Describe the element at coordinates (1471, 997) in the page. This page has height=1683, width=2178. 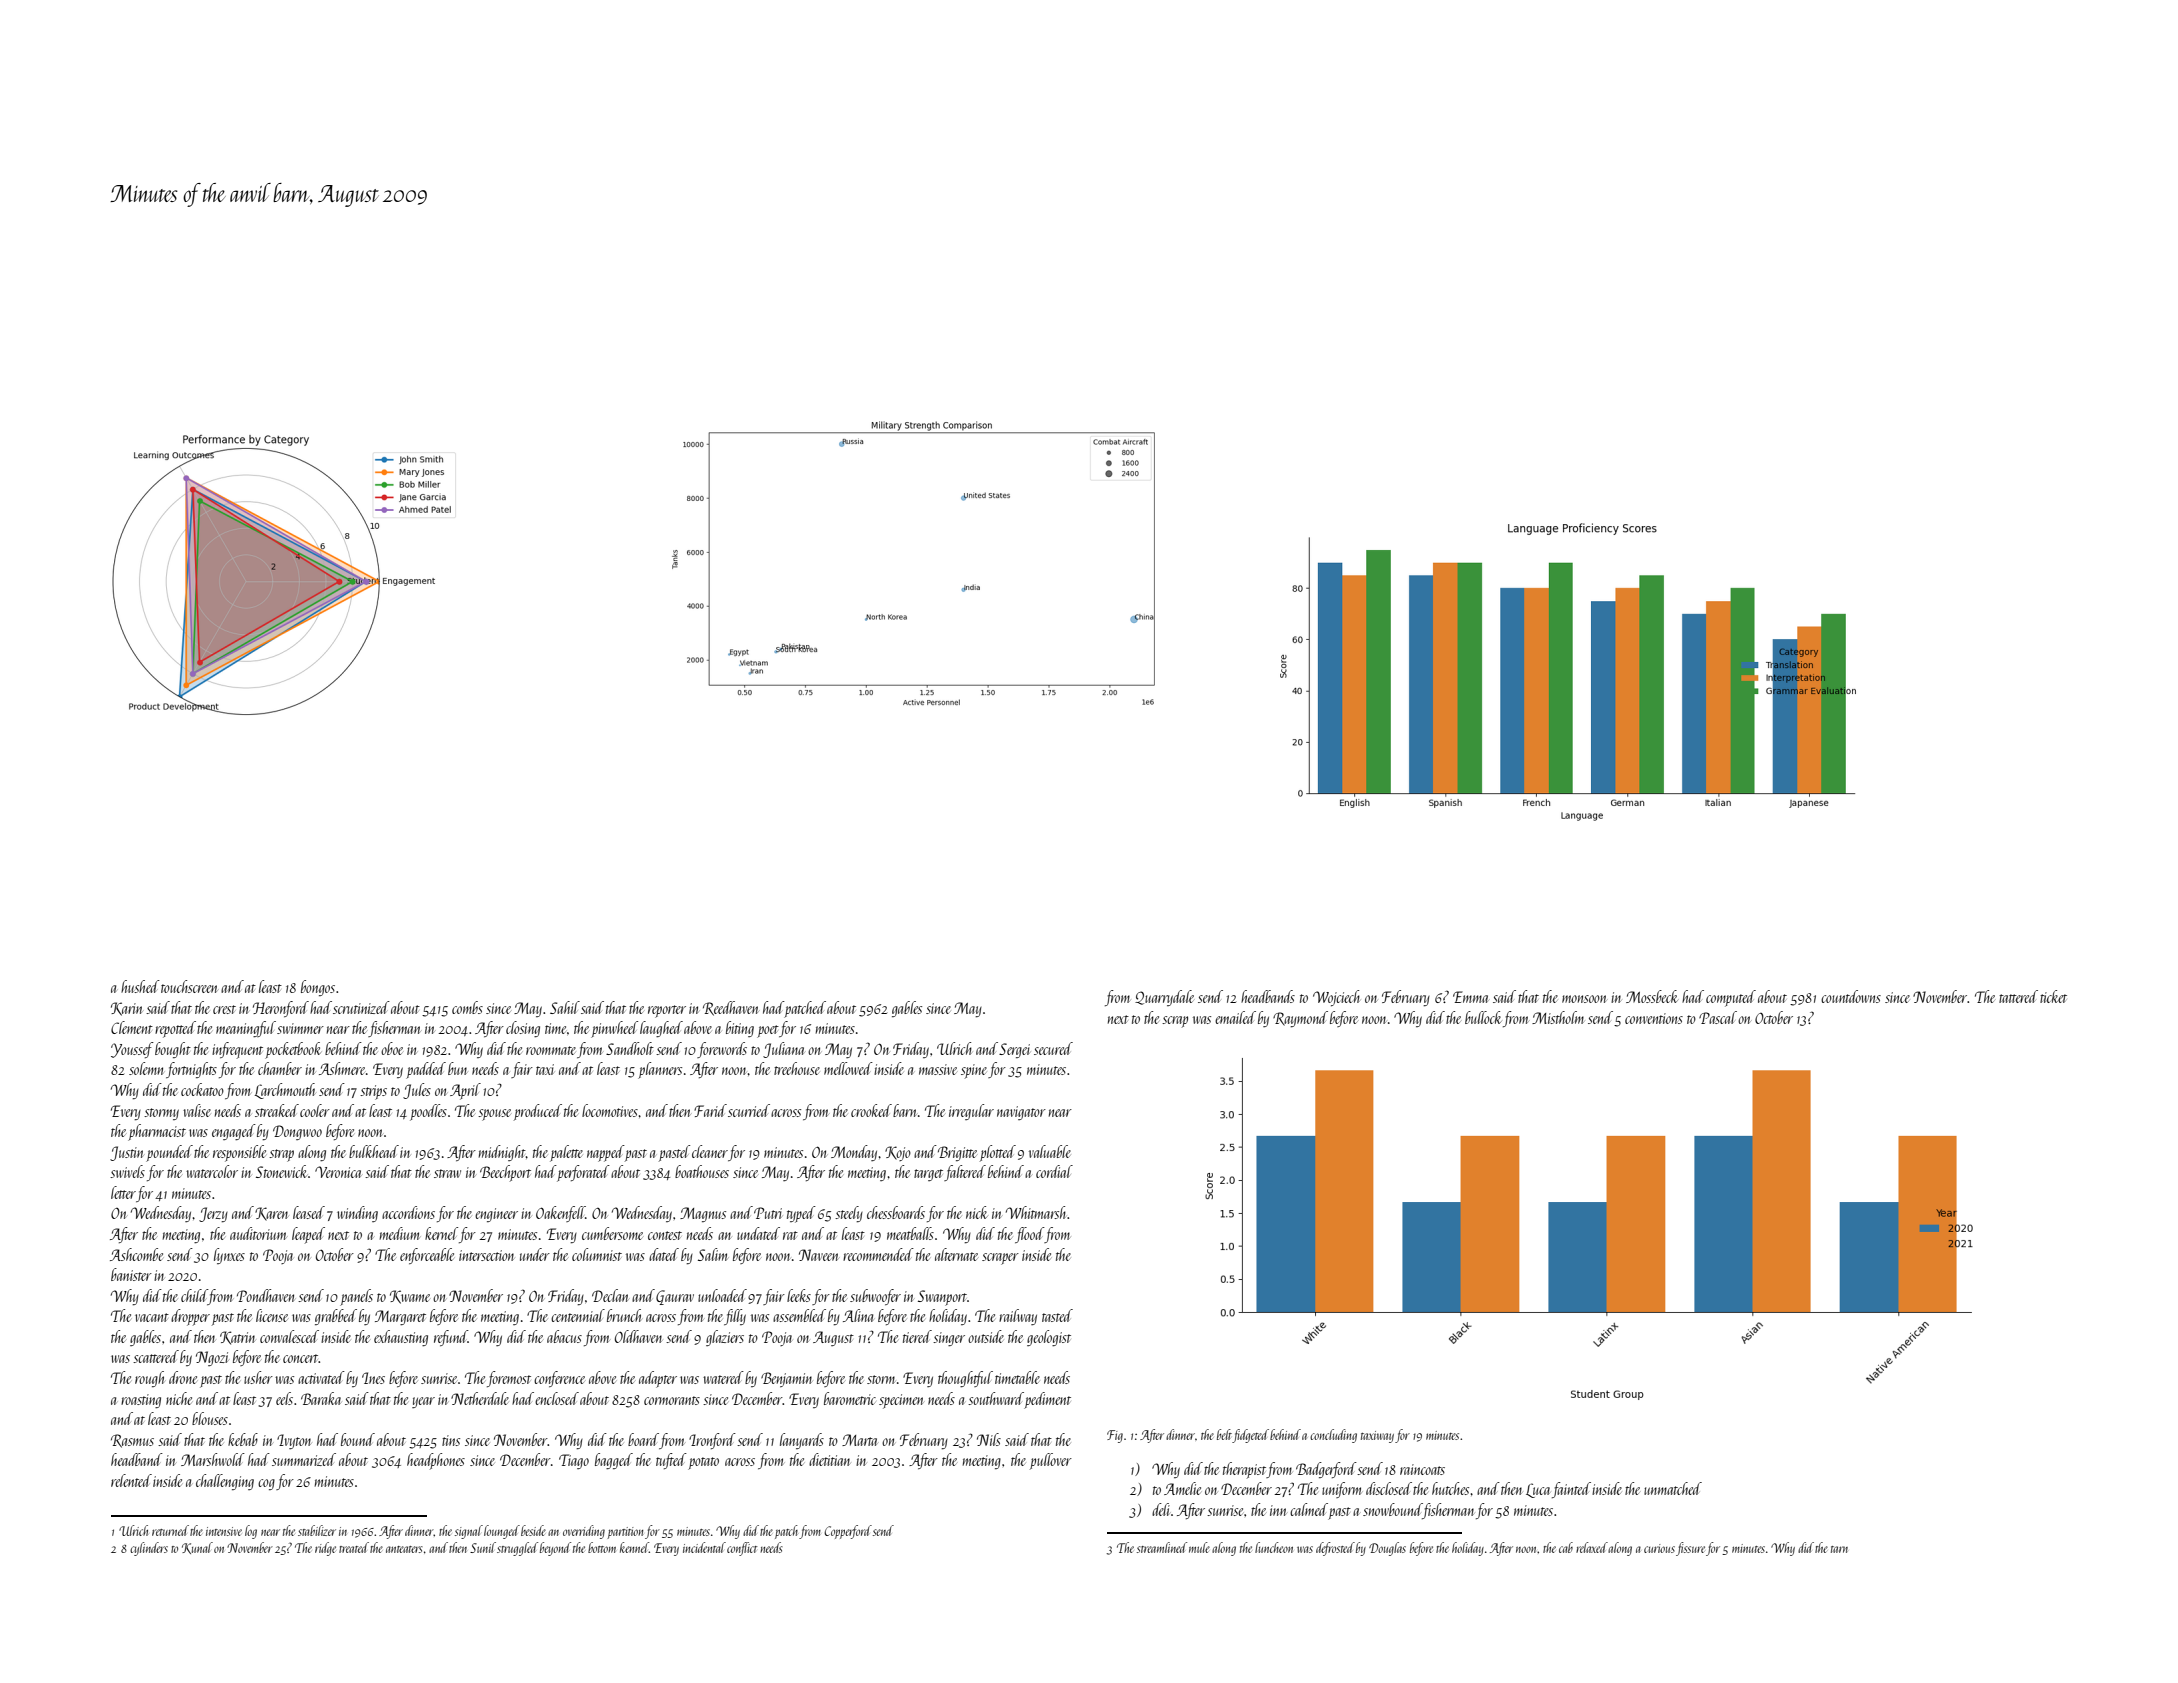
I see `Emma` at that location.
